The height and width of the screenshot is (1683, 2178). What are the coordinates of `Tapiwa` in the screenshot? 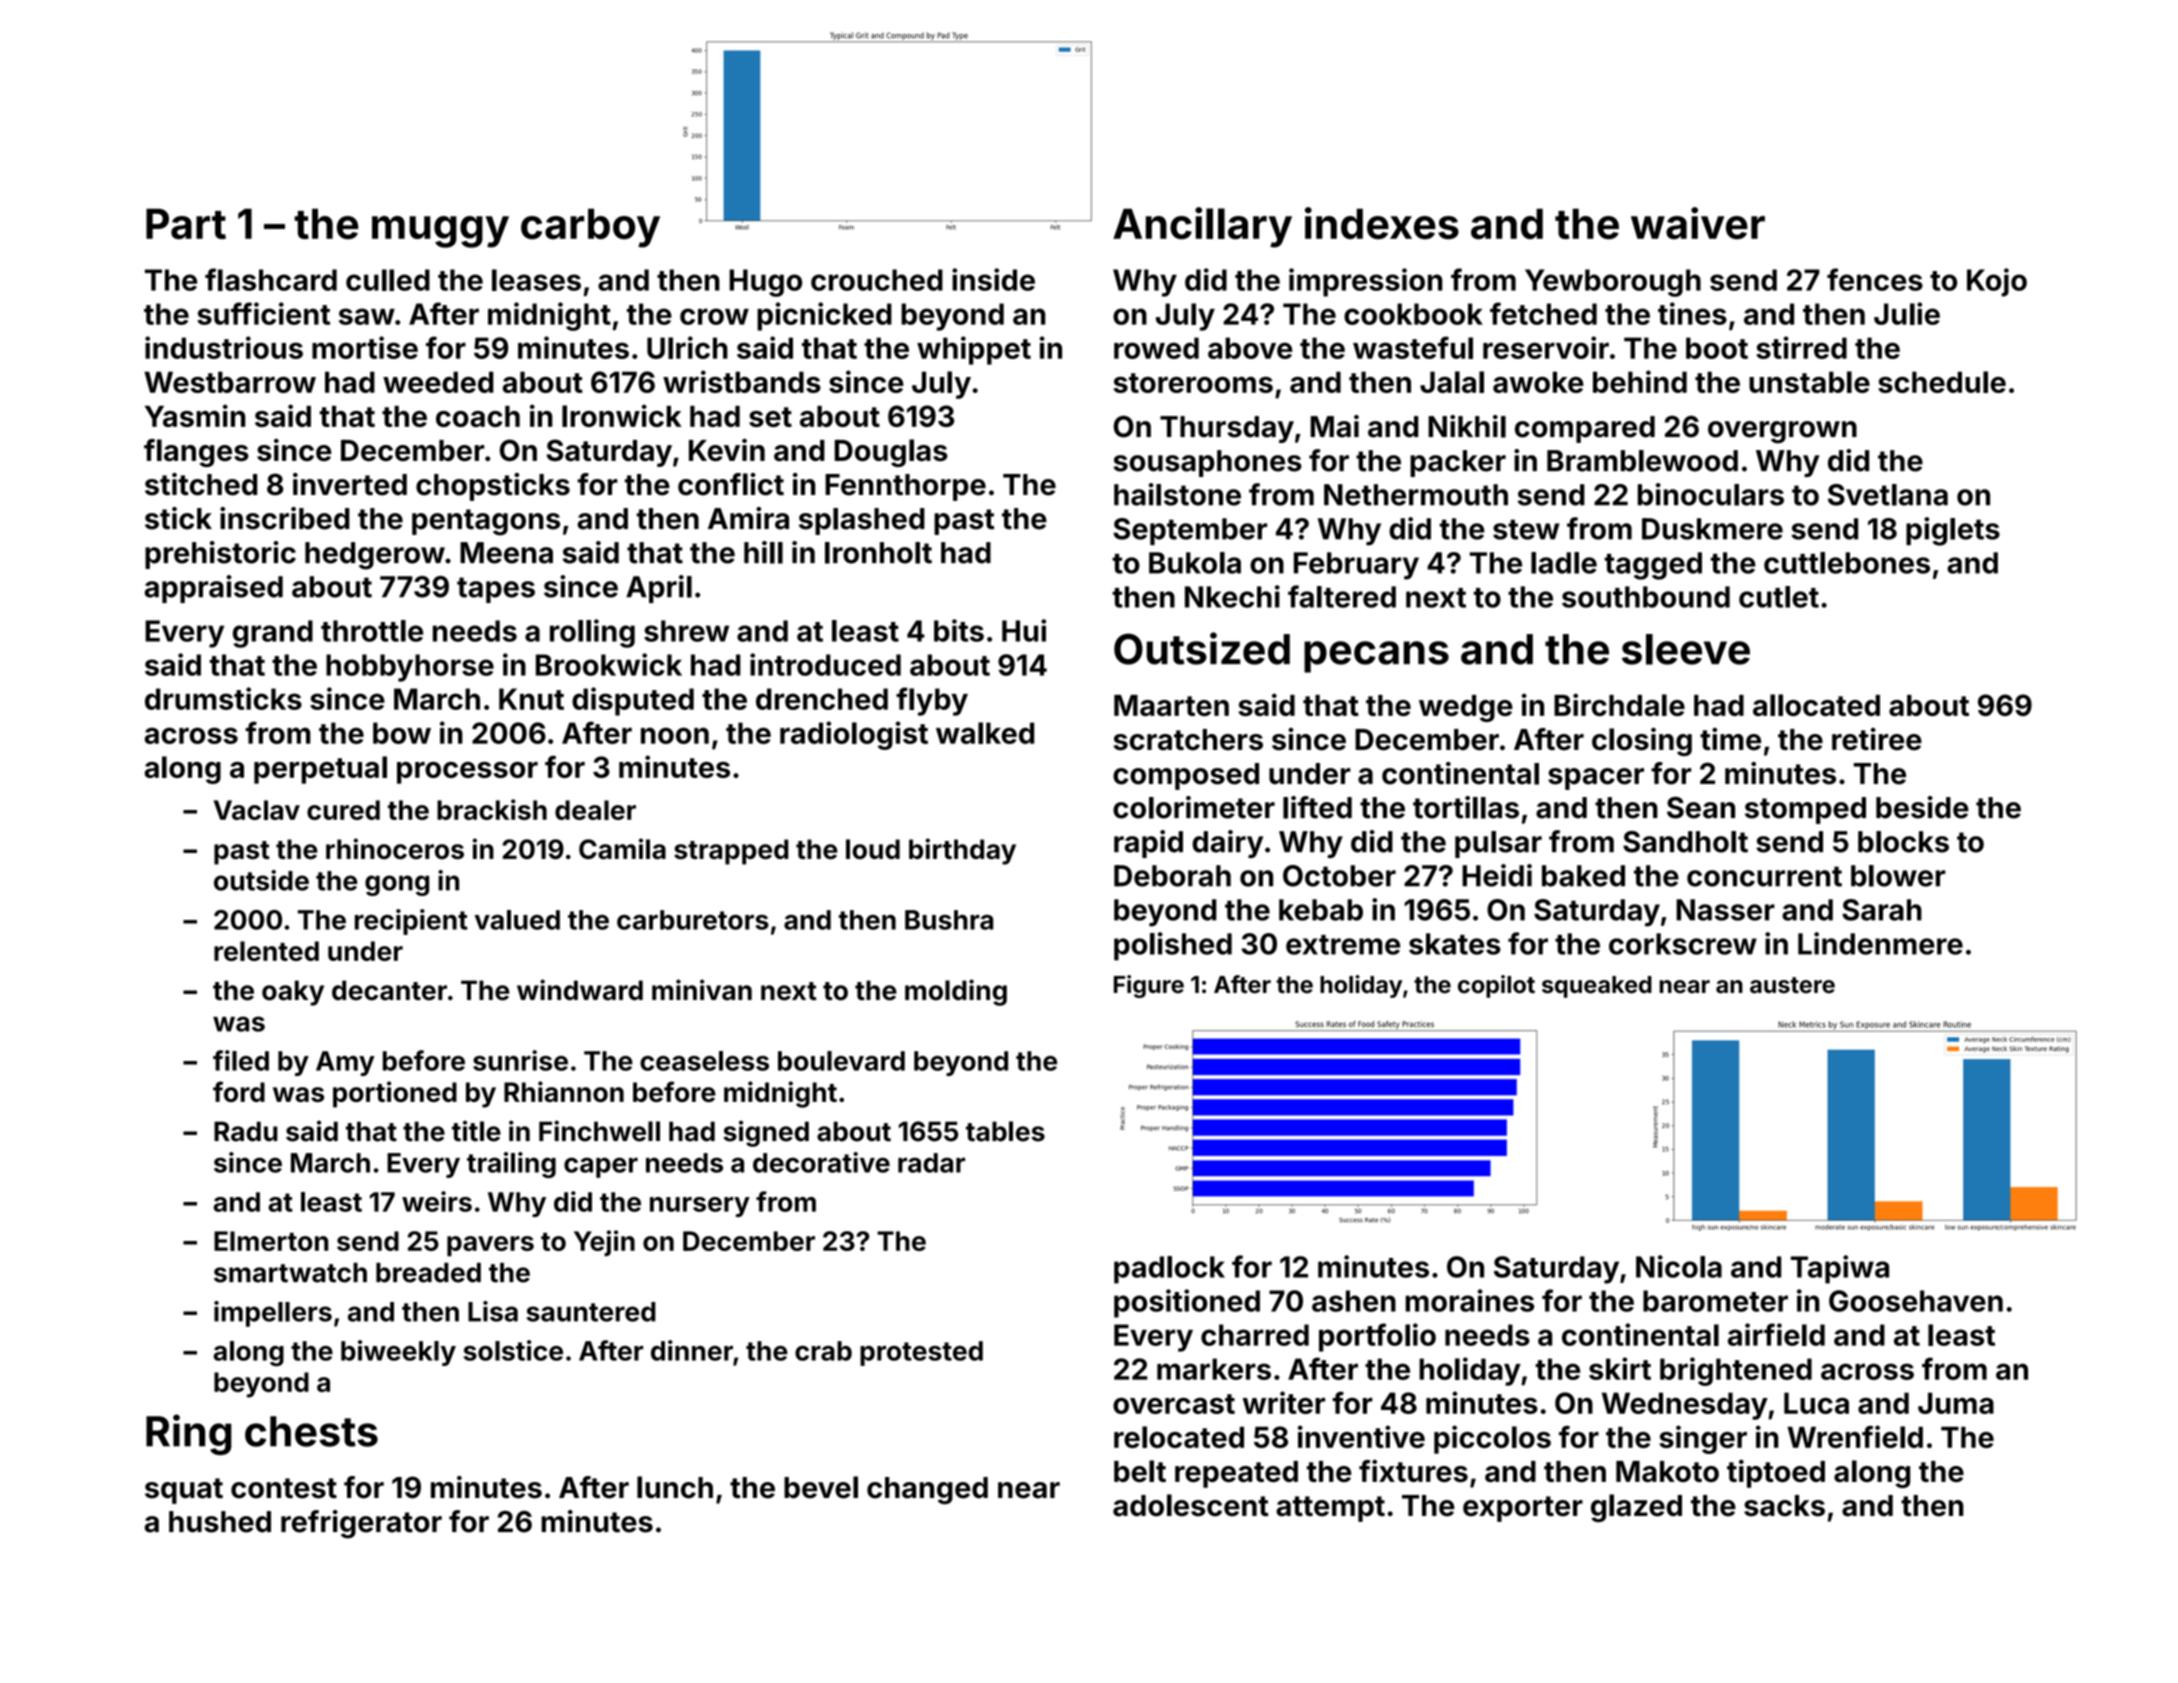 It's located at (1840, 1269).
